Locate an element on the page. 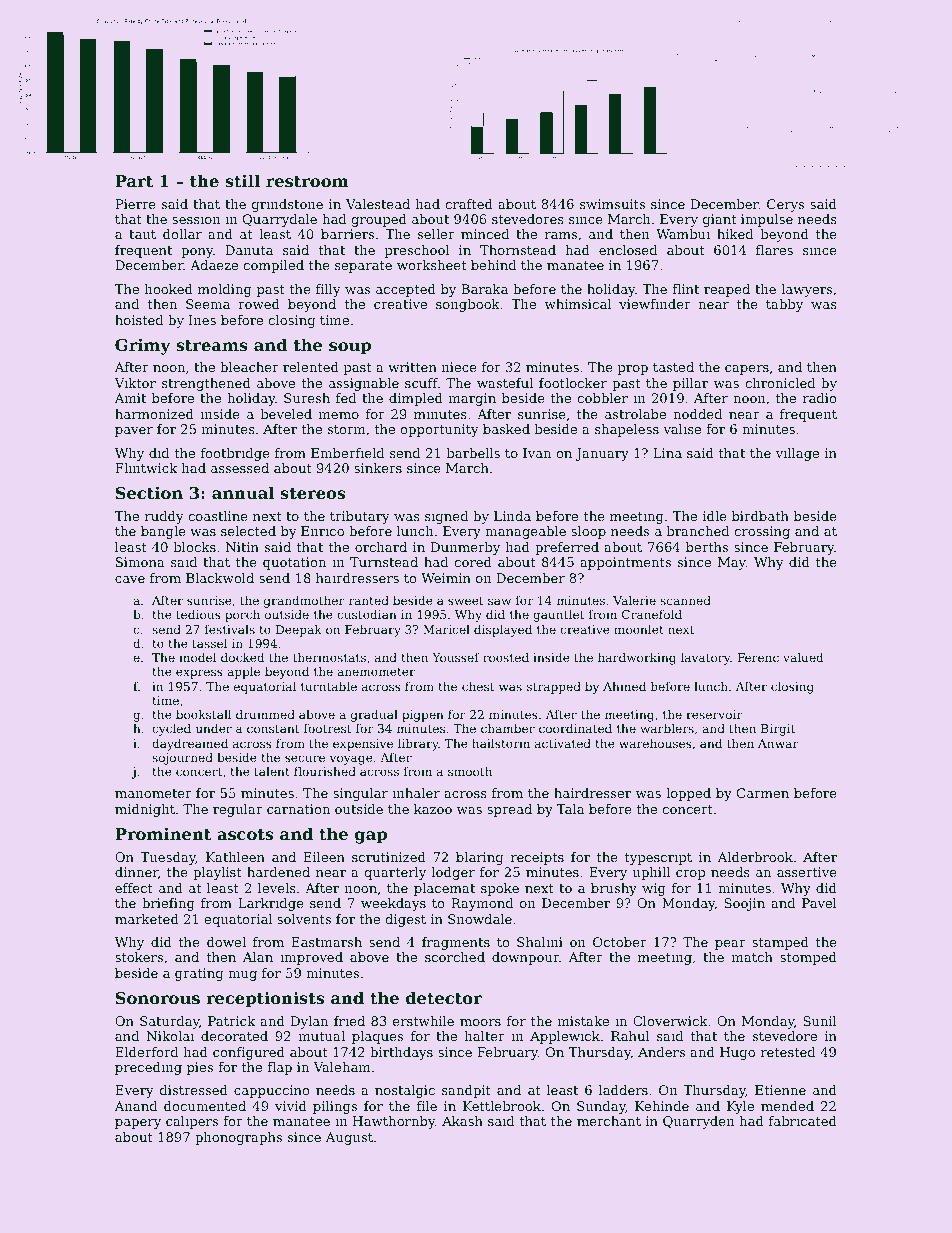  plaques is located at coordinates (377, 1037).
